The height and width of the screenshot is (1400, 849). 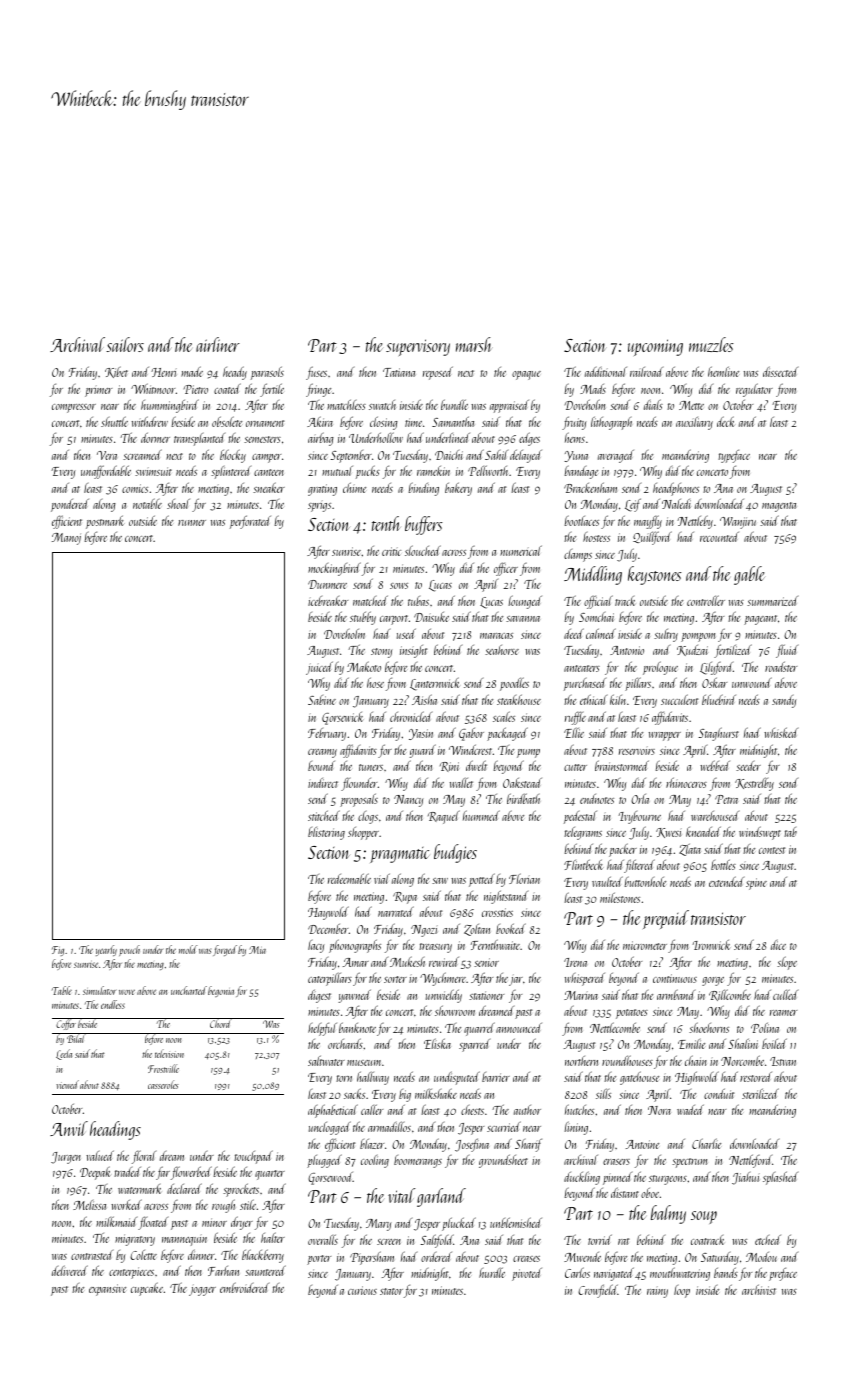 I want to click on Saturday, so click(x=720, y=1258).
